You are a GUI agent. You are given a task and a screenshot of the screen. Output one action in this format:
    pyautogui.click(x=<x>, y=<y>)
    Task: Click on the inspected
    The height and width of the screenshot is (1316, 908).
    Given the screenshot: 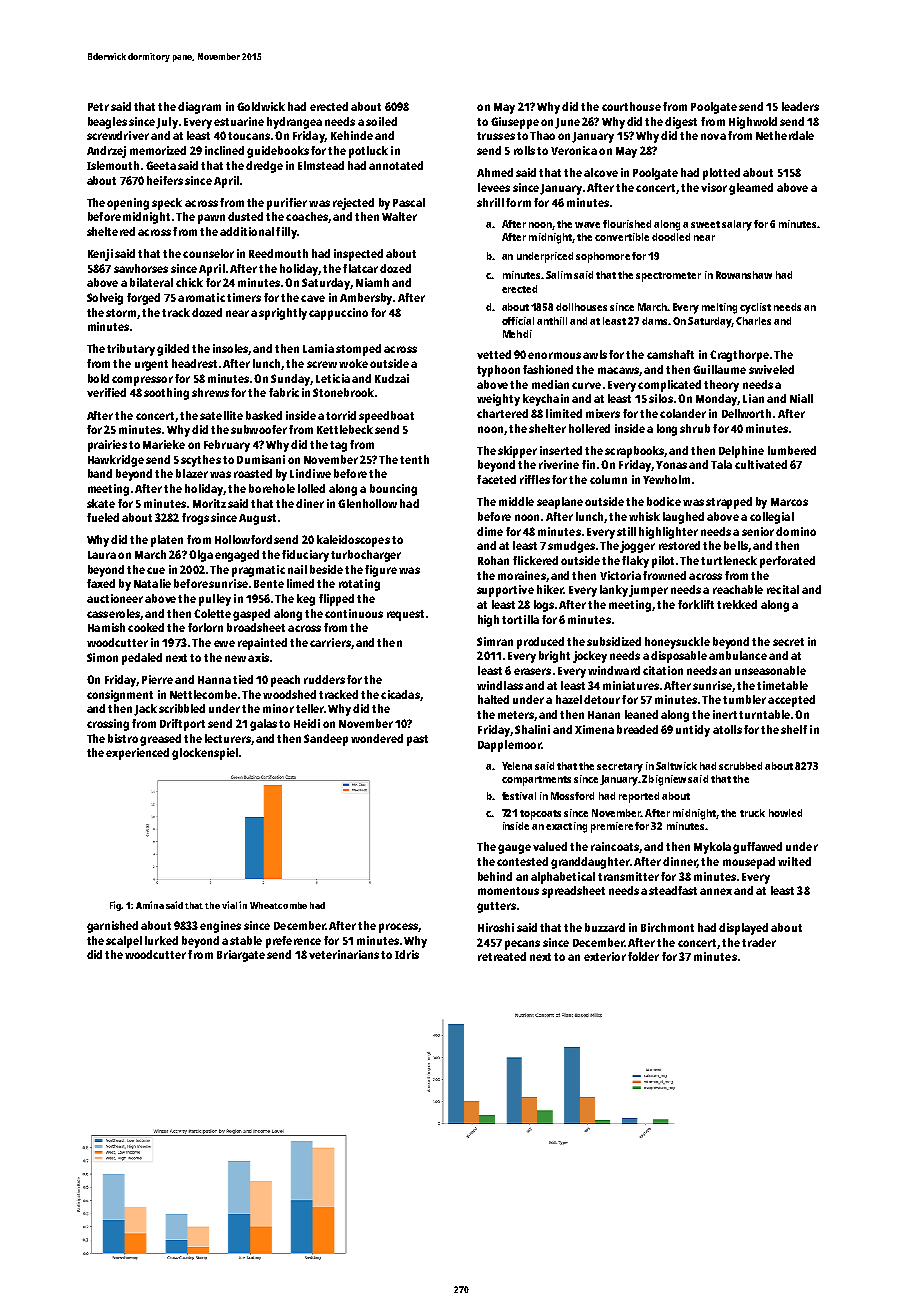 What is the action you would take?
    pyautogui.click(x=358, y=255)
